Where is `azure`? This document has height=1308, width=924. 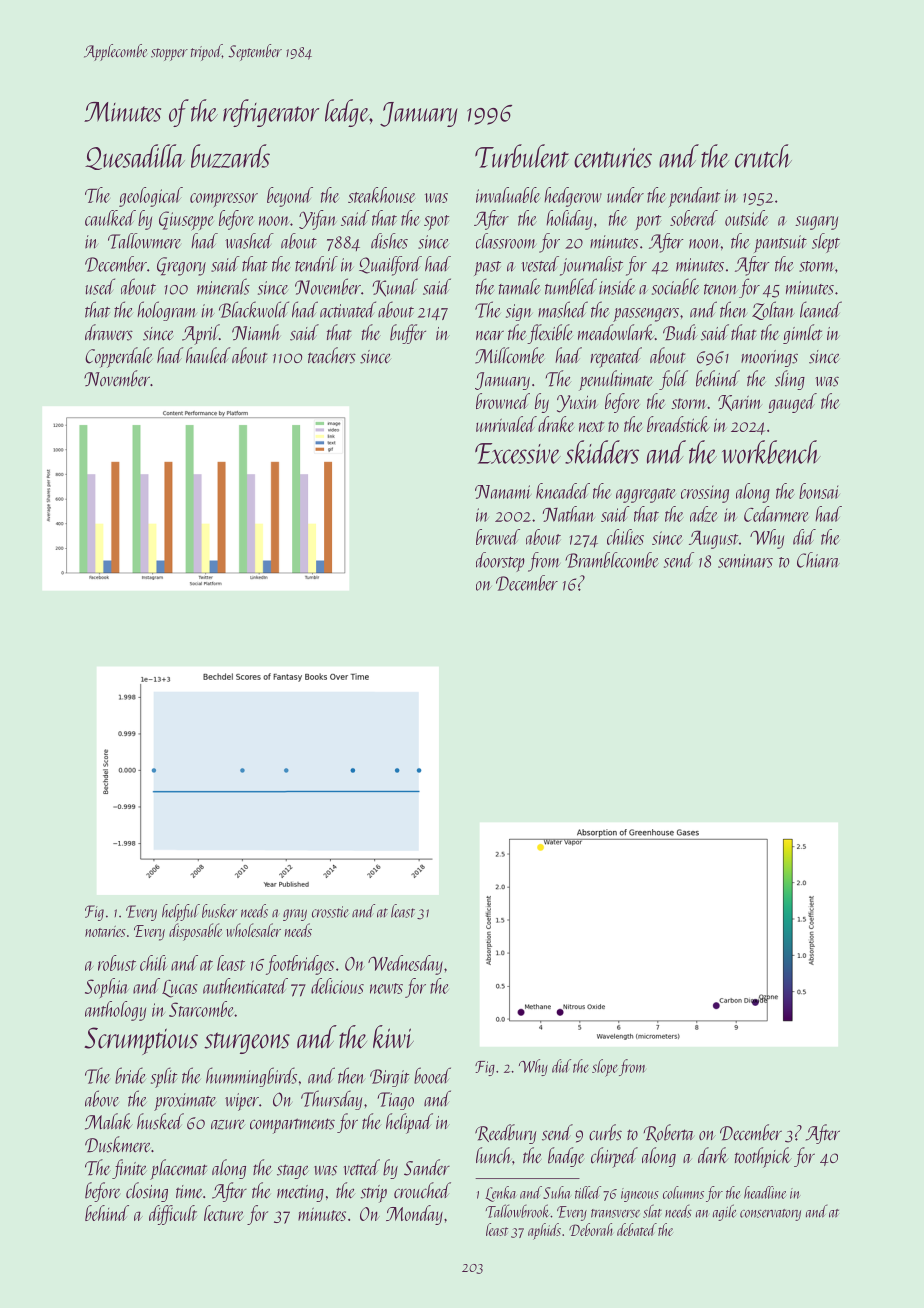
azure is located at coordinates (228, 1124).
